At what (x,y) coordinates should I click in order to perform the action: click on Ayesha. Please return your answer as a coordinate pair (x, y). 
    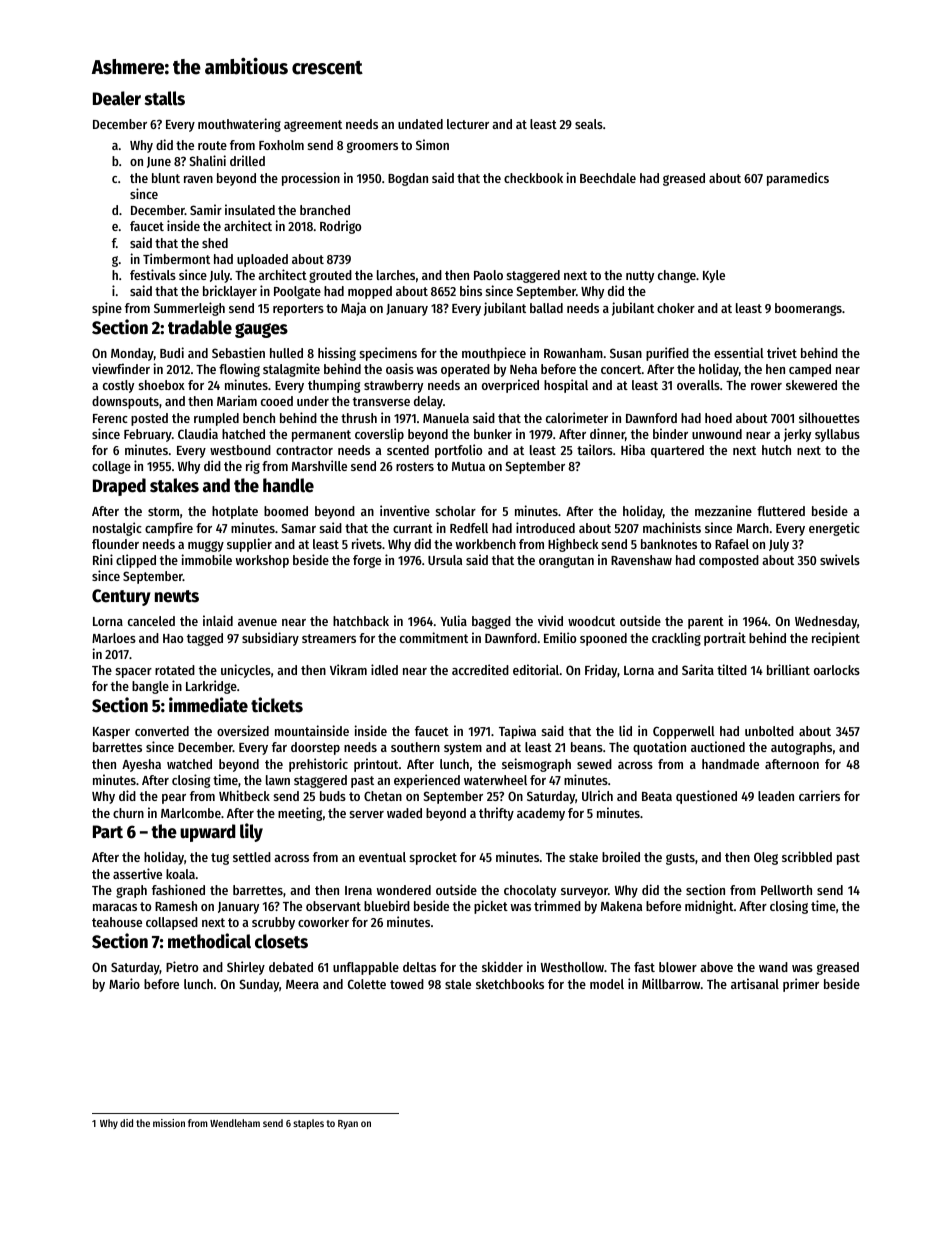
    Looking at the image, I should click on (141, 765).
